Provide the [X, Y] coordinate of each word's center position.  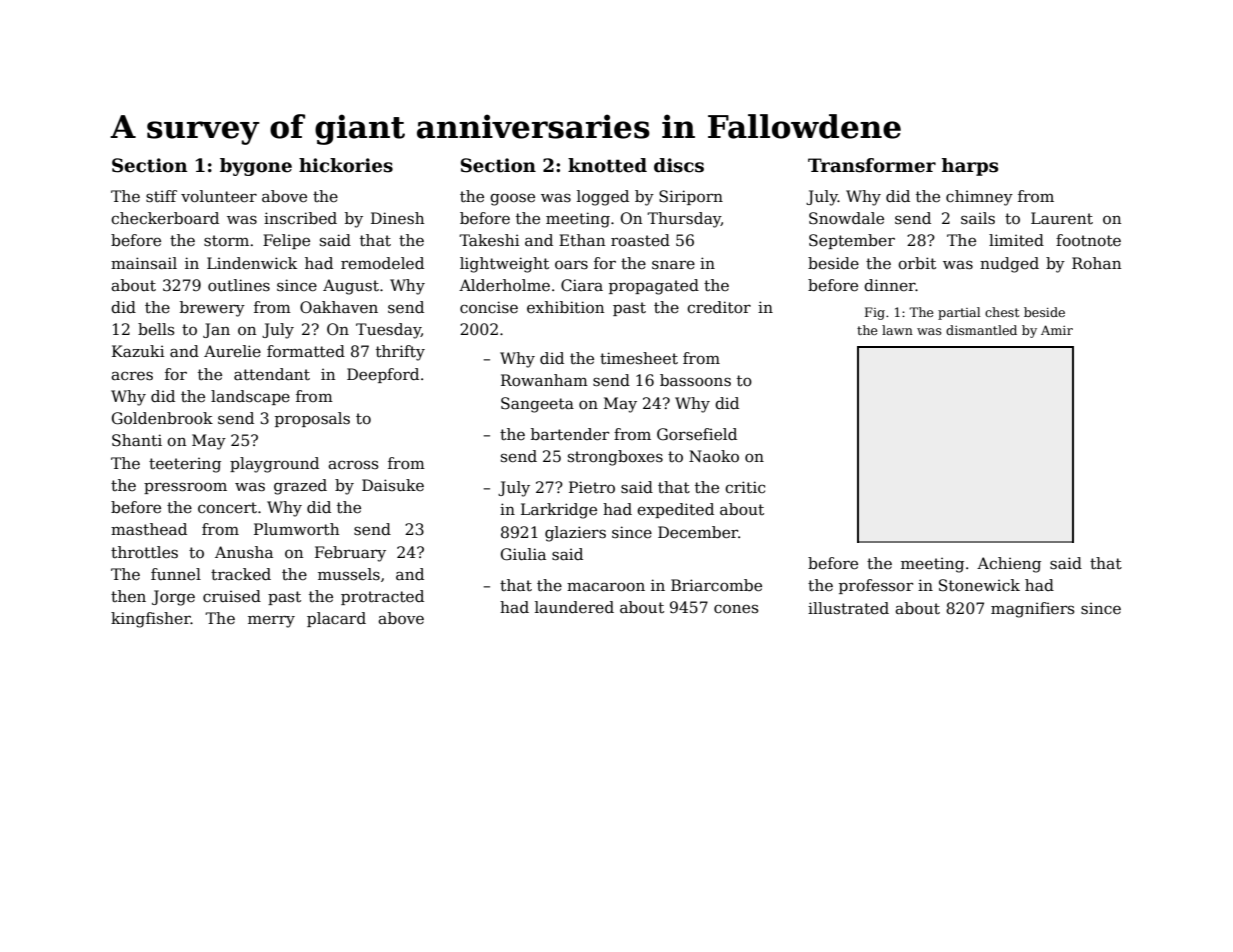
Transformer [872, 165]
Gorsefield [697, 434]
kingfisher [151, 620]
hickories [346, 165]
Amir [1057, 330]
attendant [272, 374]
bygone [256, 167]
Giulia [523, 554]
